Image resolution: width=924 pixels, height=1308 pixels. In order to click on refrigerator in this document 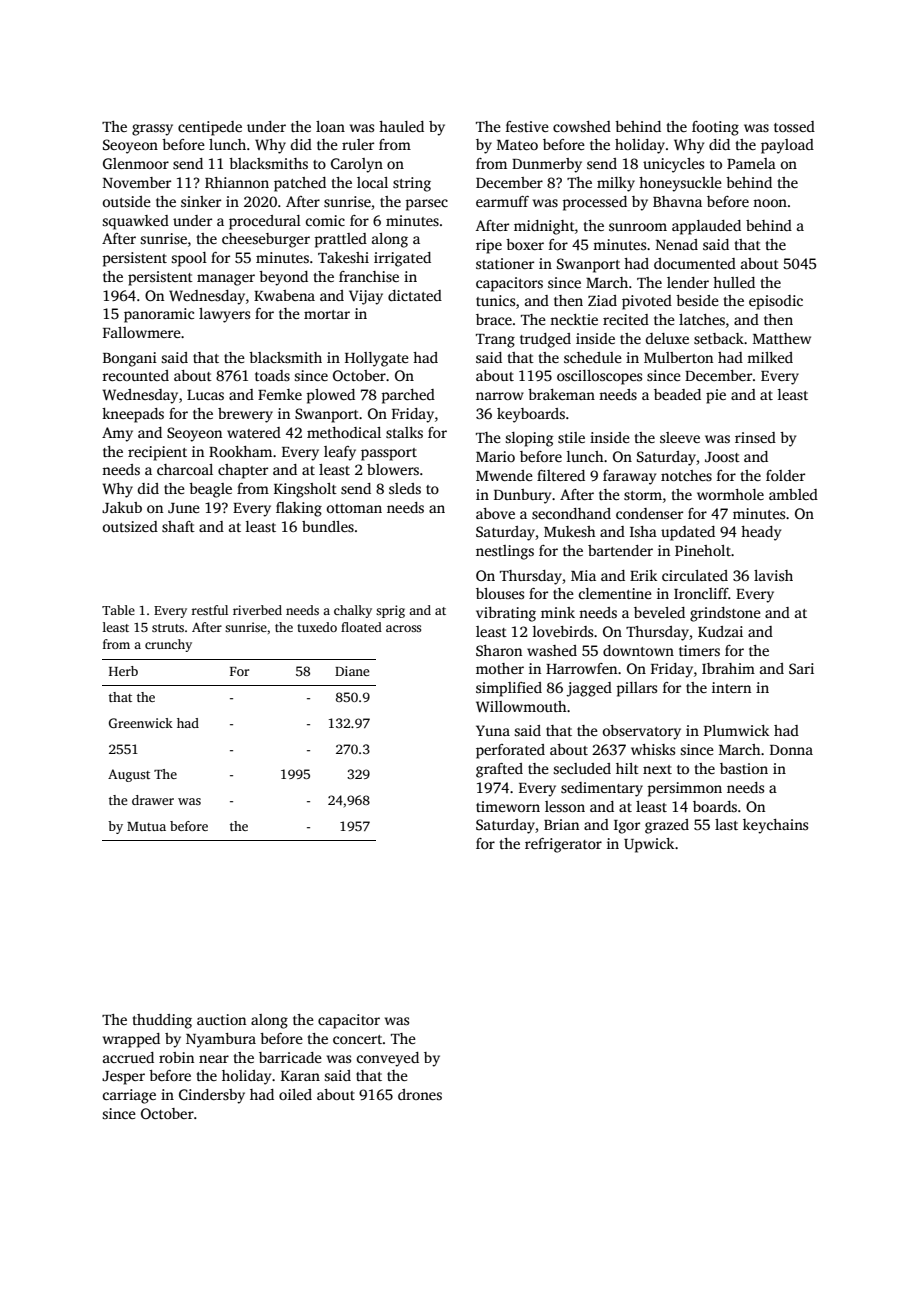, I will do `click(563, 845)`.
